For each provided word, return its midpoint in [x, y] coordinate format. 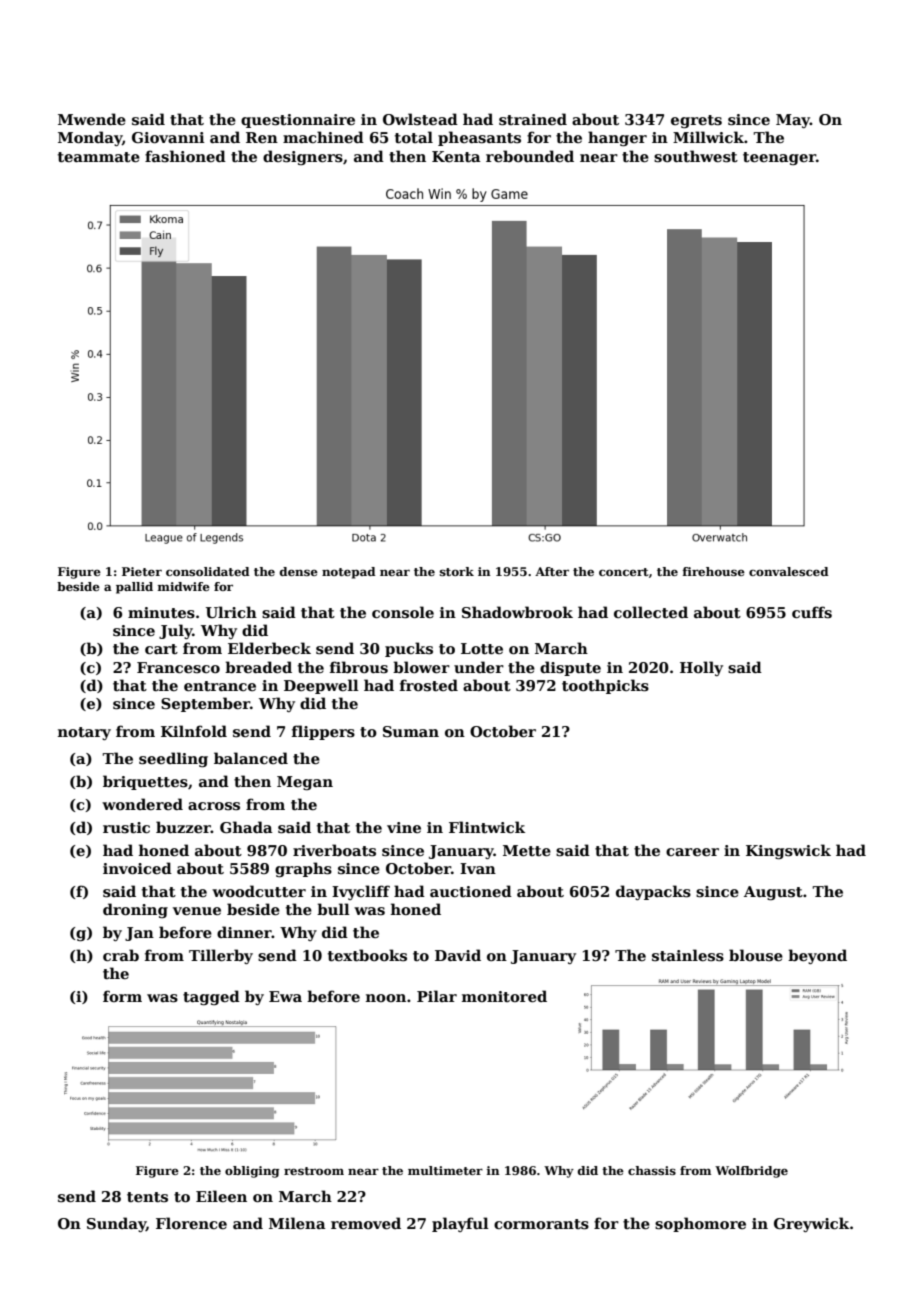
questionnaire [298, 121]
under [479, 667]
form [122, 996]
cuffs [812, 612]
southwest [696, 156]
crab [121, 955]
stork [457, 571]
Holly [701, 668]
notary [84, 733]
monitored [504, 996]
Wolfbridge [751, 1172]
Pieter [142, 571]
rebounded [530, 156]
